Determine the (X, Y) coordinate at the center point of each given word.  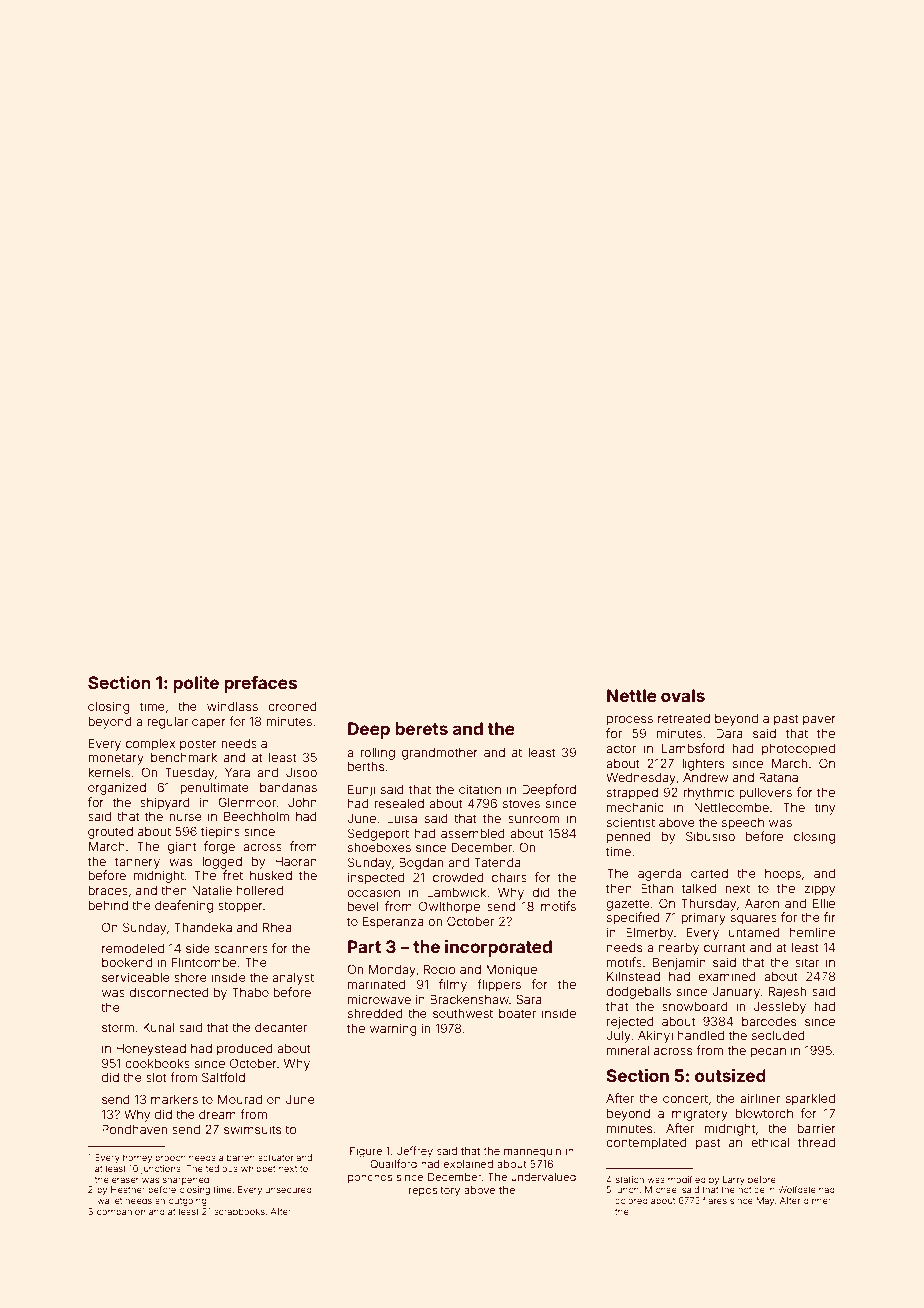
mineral (628, 1050)
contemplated (646, 1144)
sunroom (533, 819)
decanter (281, 1027)
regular (167, 723)
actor (621, 748)
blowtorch (764, 1113)
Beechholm (256, 816)
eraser (125, 1180)
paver (819, 721)
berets (421, 728)
